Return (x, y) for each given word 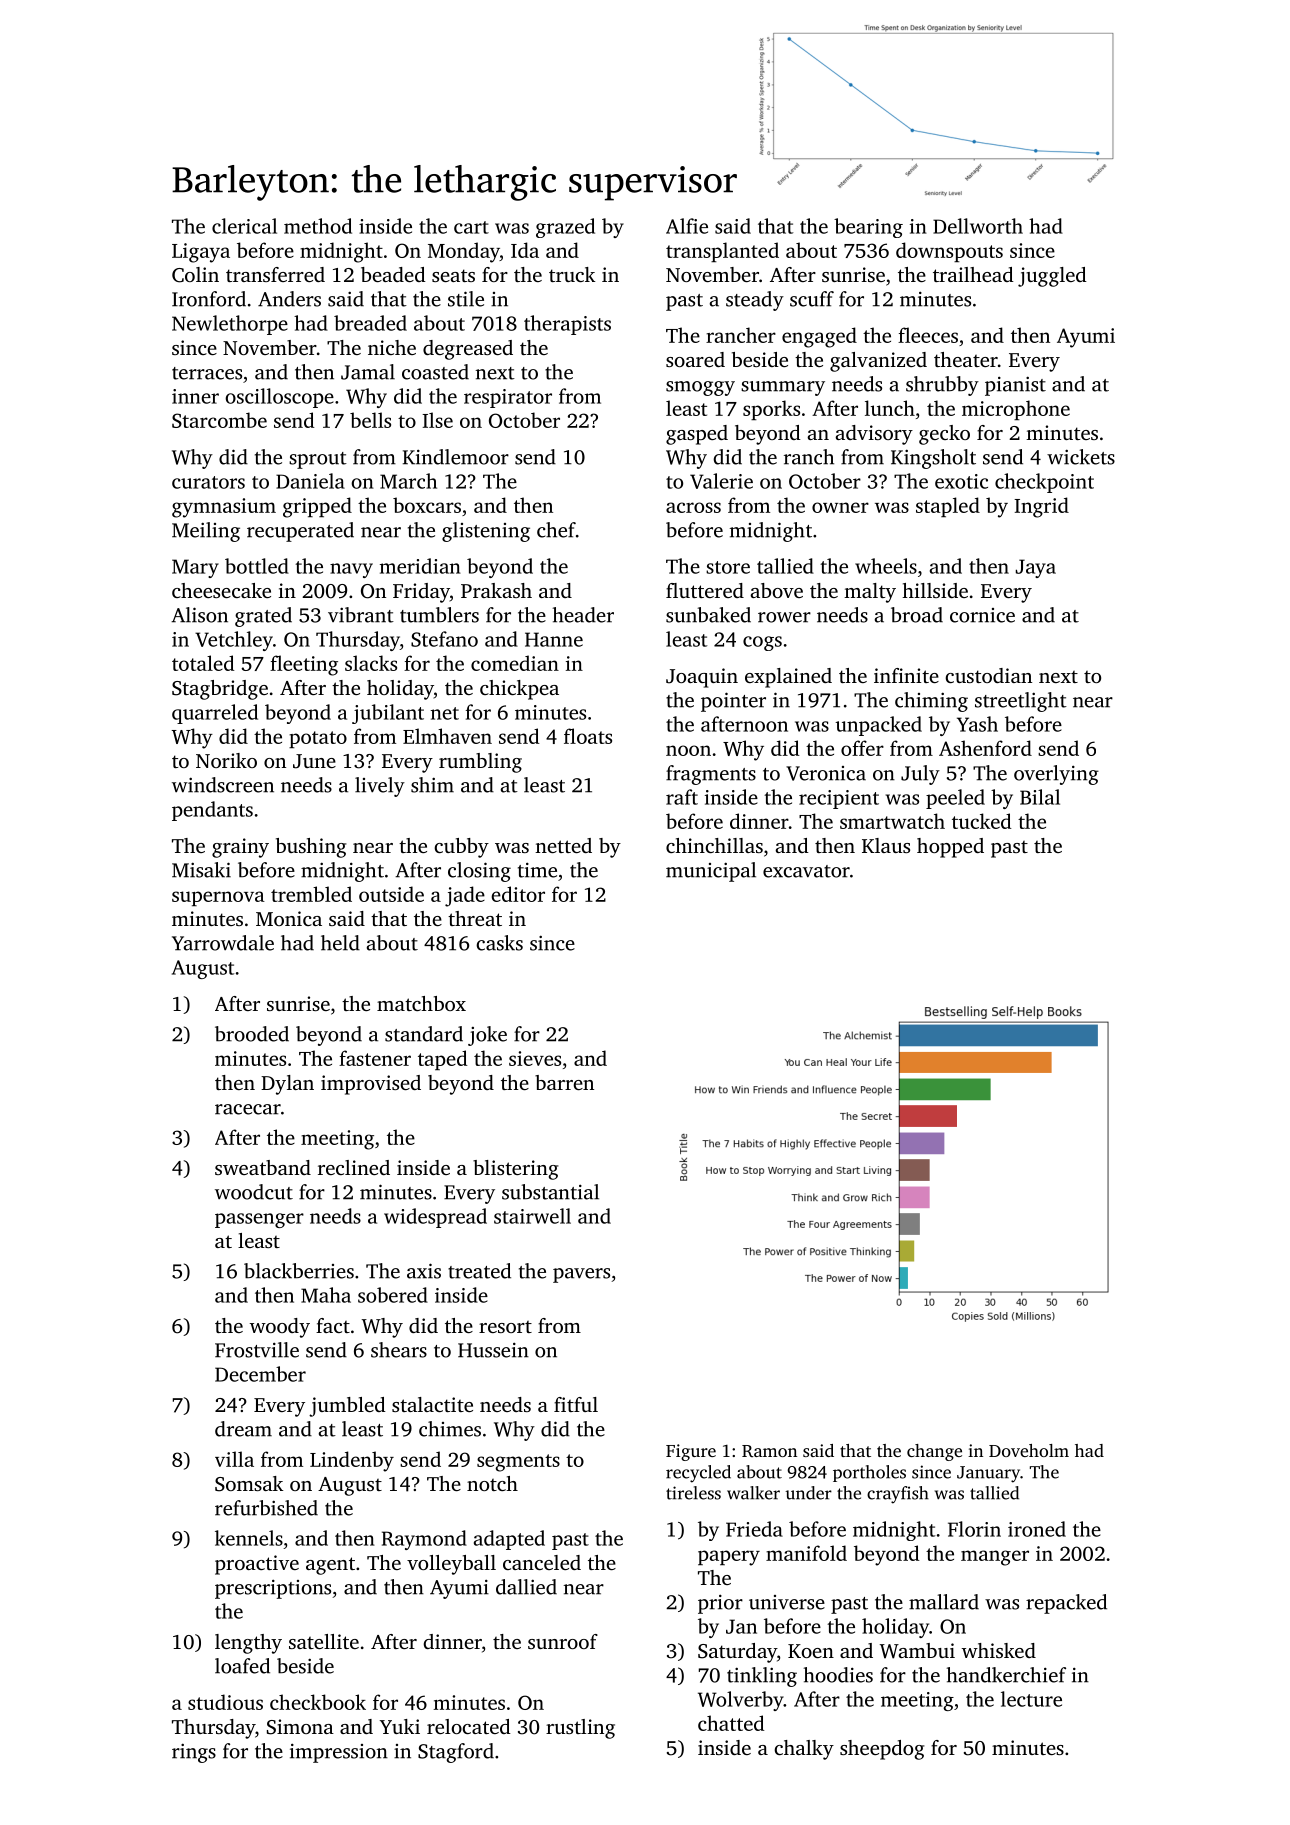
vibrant (361, 615)
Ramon (769, 1451)
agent (330, 1566)
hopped (950, 848)
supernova (218, 898)
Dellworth (978, 226)
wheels (886, 566)
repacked (1066, 1604)
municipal (711, 872)
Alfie (687, 226)
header (583, 615)
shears (399, 1350)
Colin (195, 275)
